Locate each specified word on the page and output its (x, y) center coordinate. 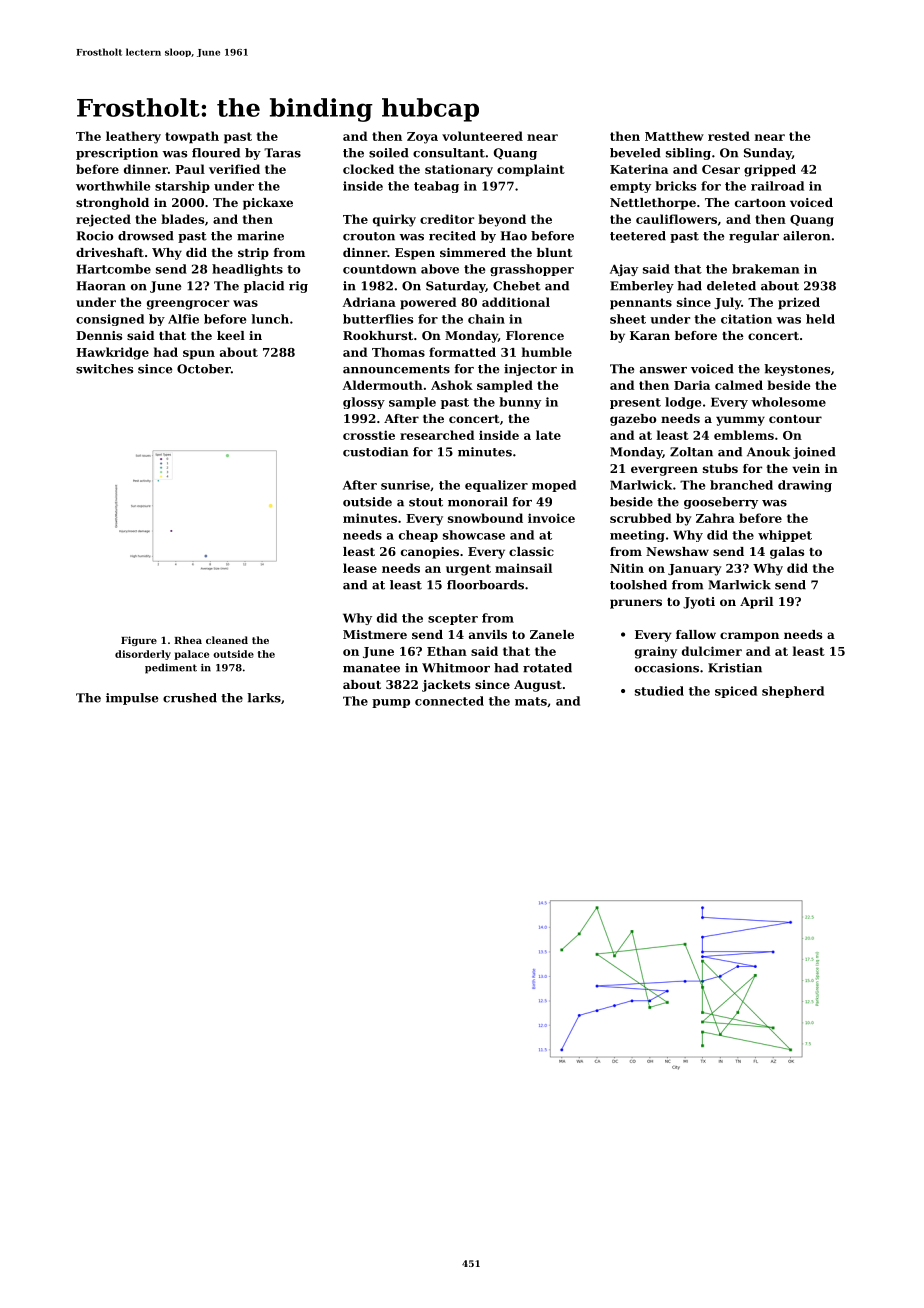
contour (795, 419)
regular (754, 237)
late (548, 435)
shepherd (793, 692)
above (440, 269)
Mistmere (375, 634)
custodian (375, 452)
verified (234, 169)
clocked (368, 169)
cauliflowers (676, 219)
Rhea (188, 640)
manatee (371, 668)
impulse (132, 699)
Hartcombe (114, 269)
